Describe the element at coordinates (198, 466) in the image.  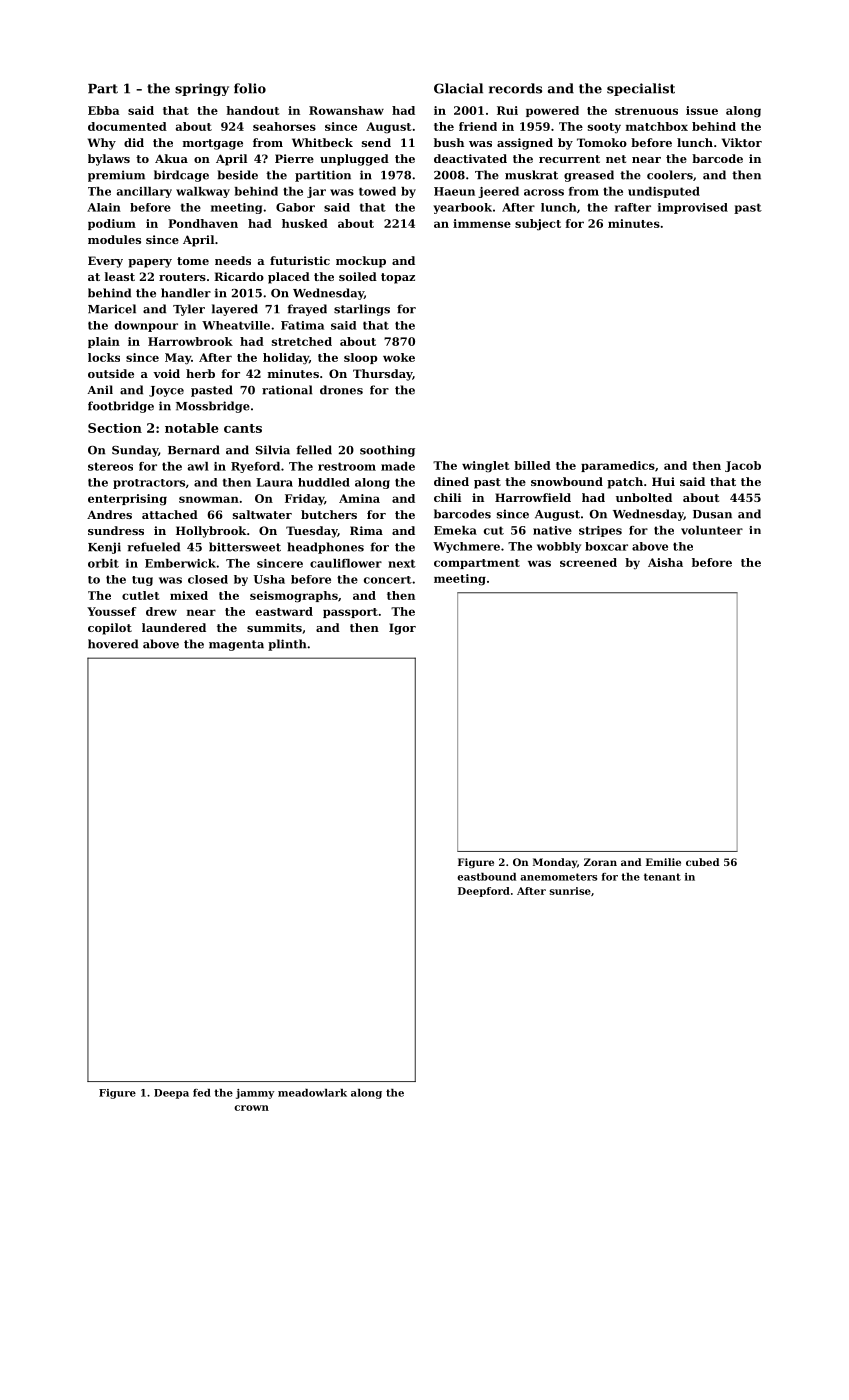
I see `awl` at that location.
